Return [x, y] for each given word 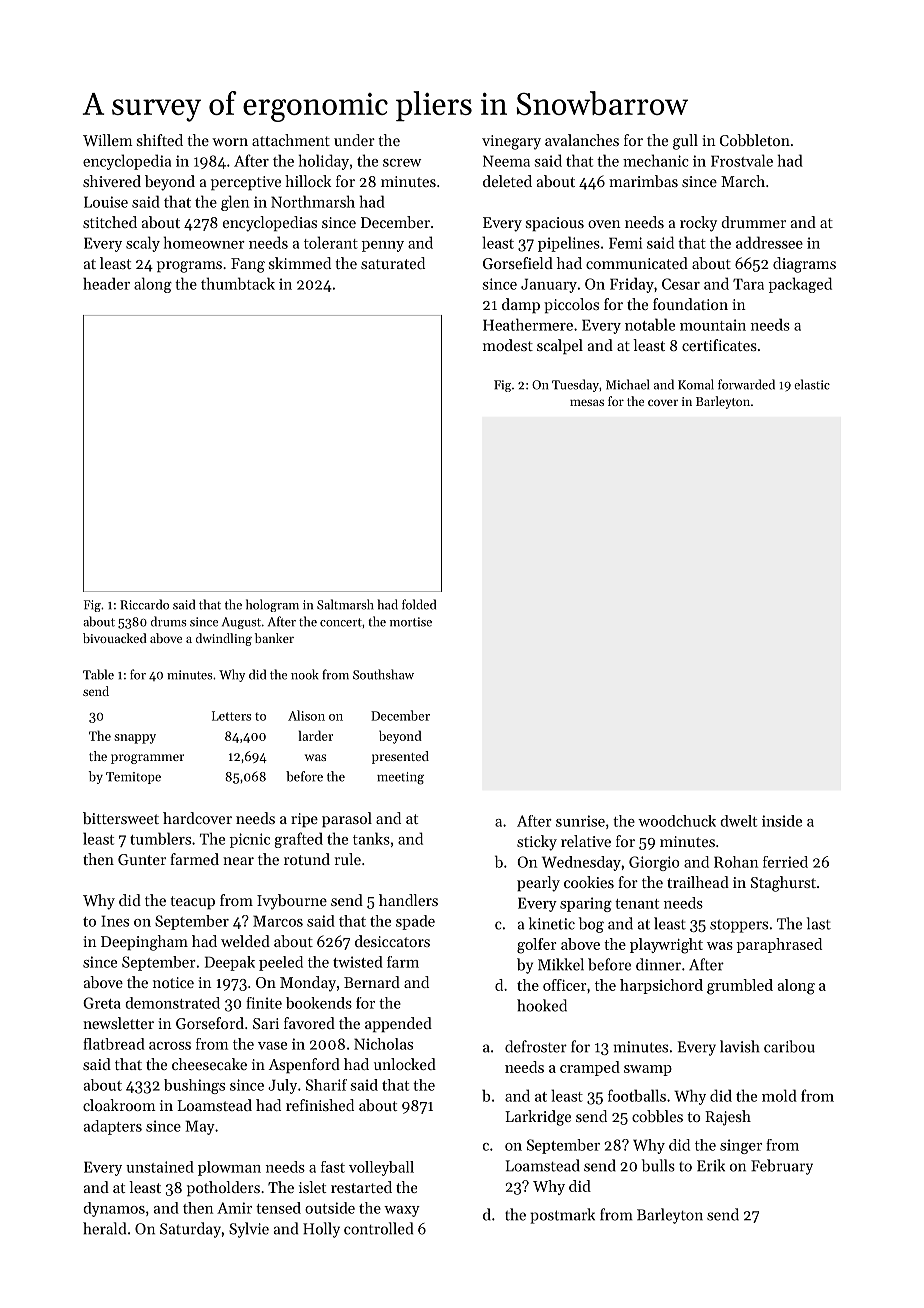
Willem [108, 140]
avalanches [582, 140]
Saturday [190, 1230]
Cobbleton [755, 140]
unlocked [405, 1064]
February [782, 1167]
